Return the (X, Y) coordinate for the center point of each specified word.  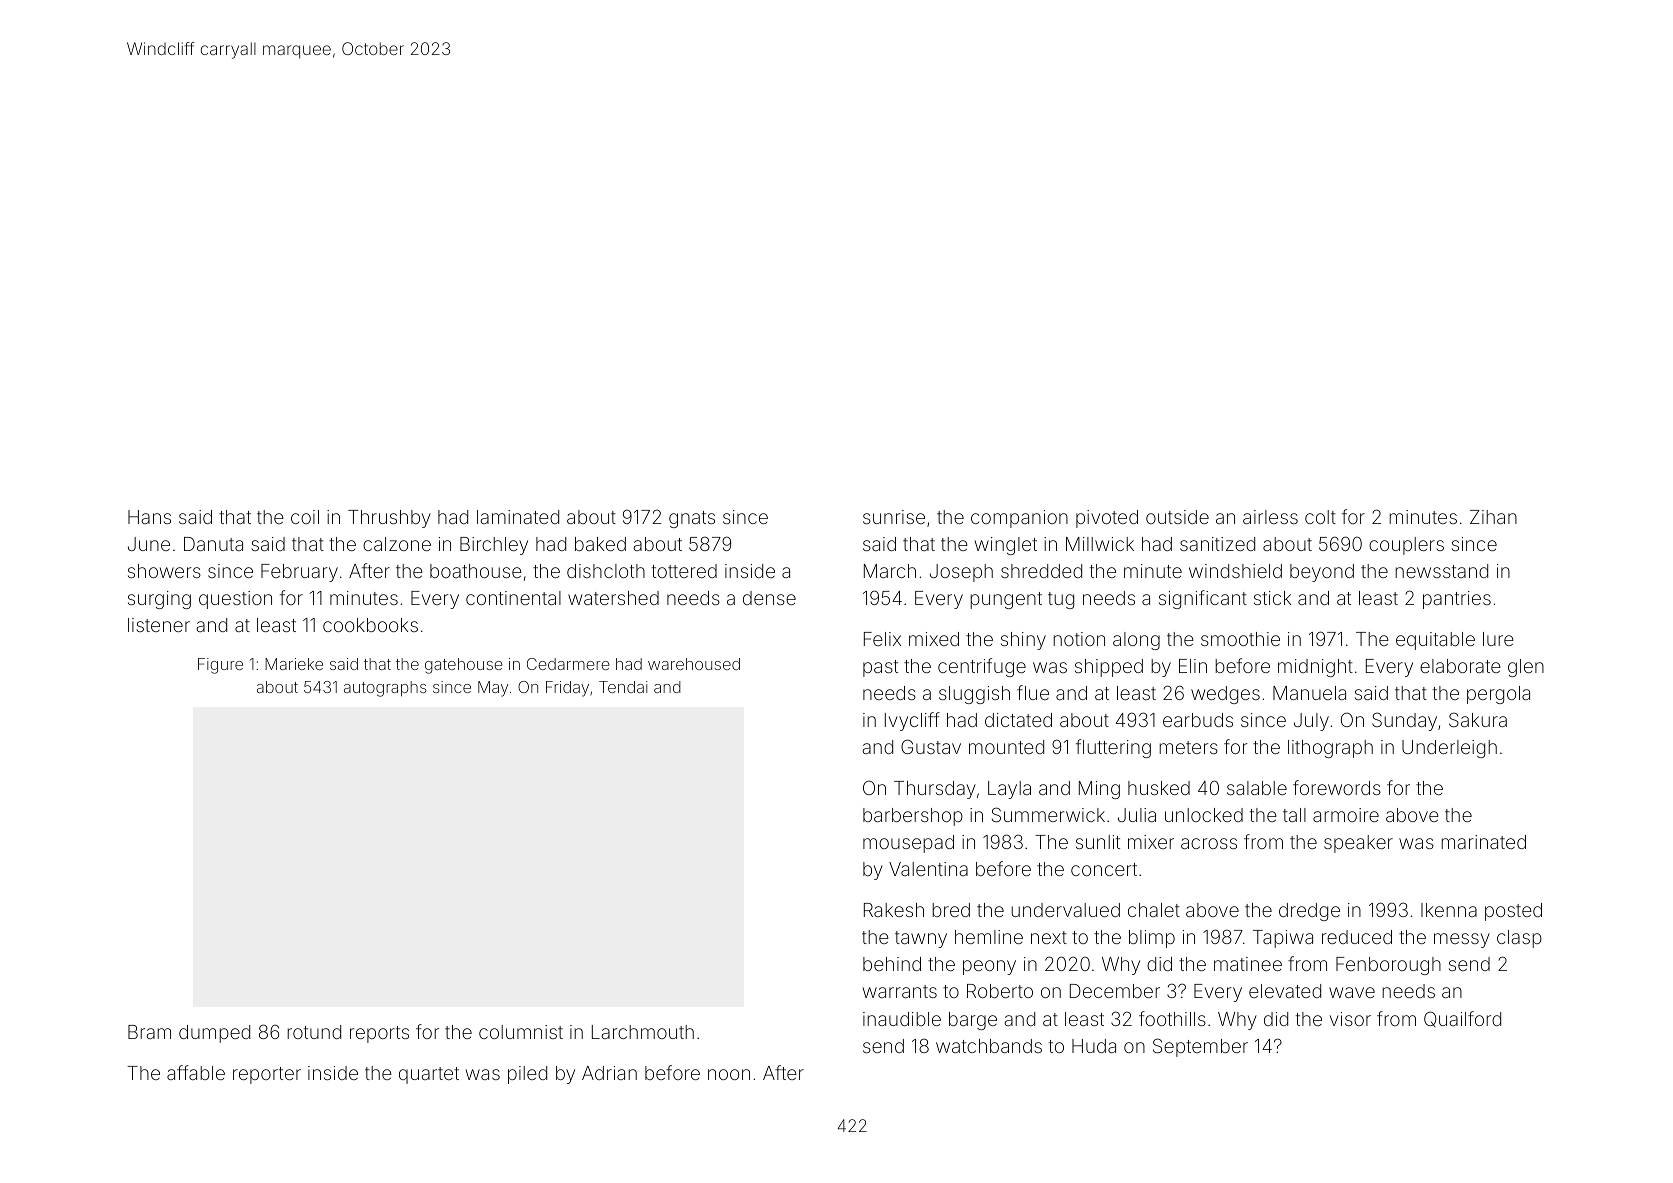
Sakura (1478, 719)
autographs (385, 689)
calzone (397, 544)
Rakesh (894, 910)
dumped (214, 1034)
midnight (1315, 668)
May (493, 689)
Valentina (928, 869)
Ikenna (1449, 910)
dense (769, 598)
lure (1498, 639)
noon (729, 1074)
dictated (1018, 720)
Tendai (623, 687)
